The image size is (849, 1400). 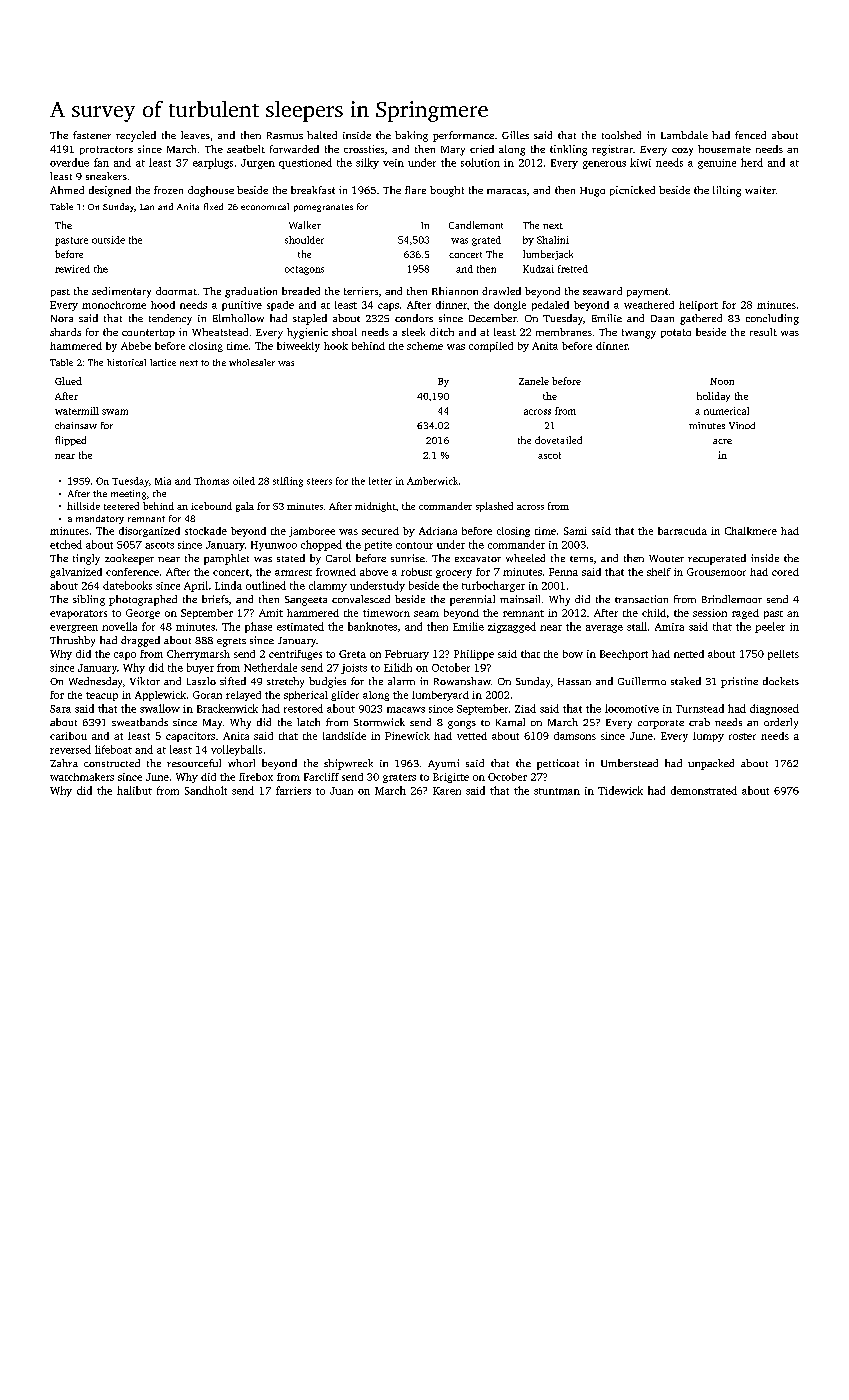 I want to click on halted, so click(x=322, y=135).
